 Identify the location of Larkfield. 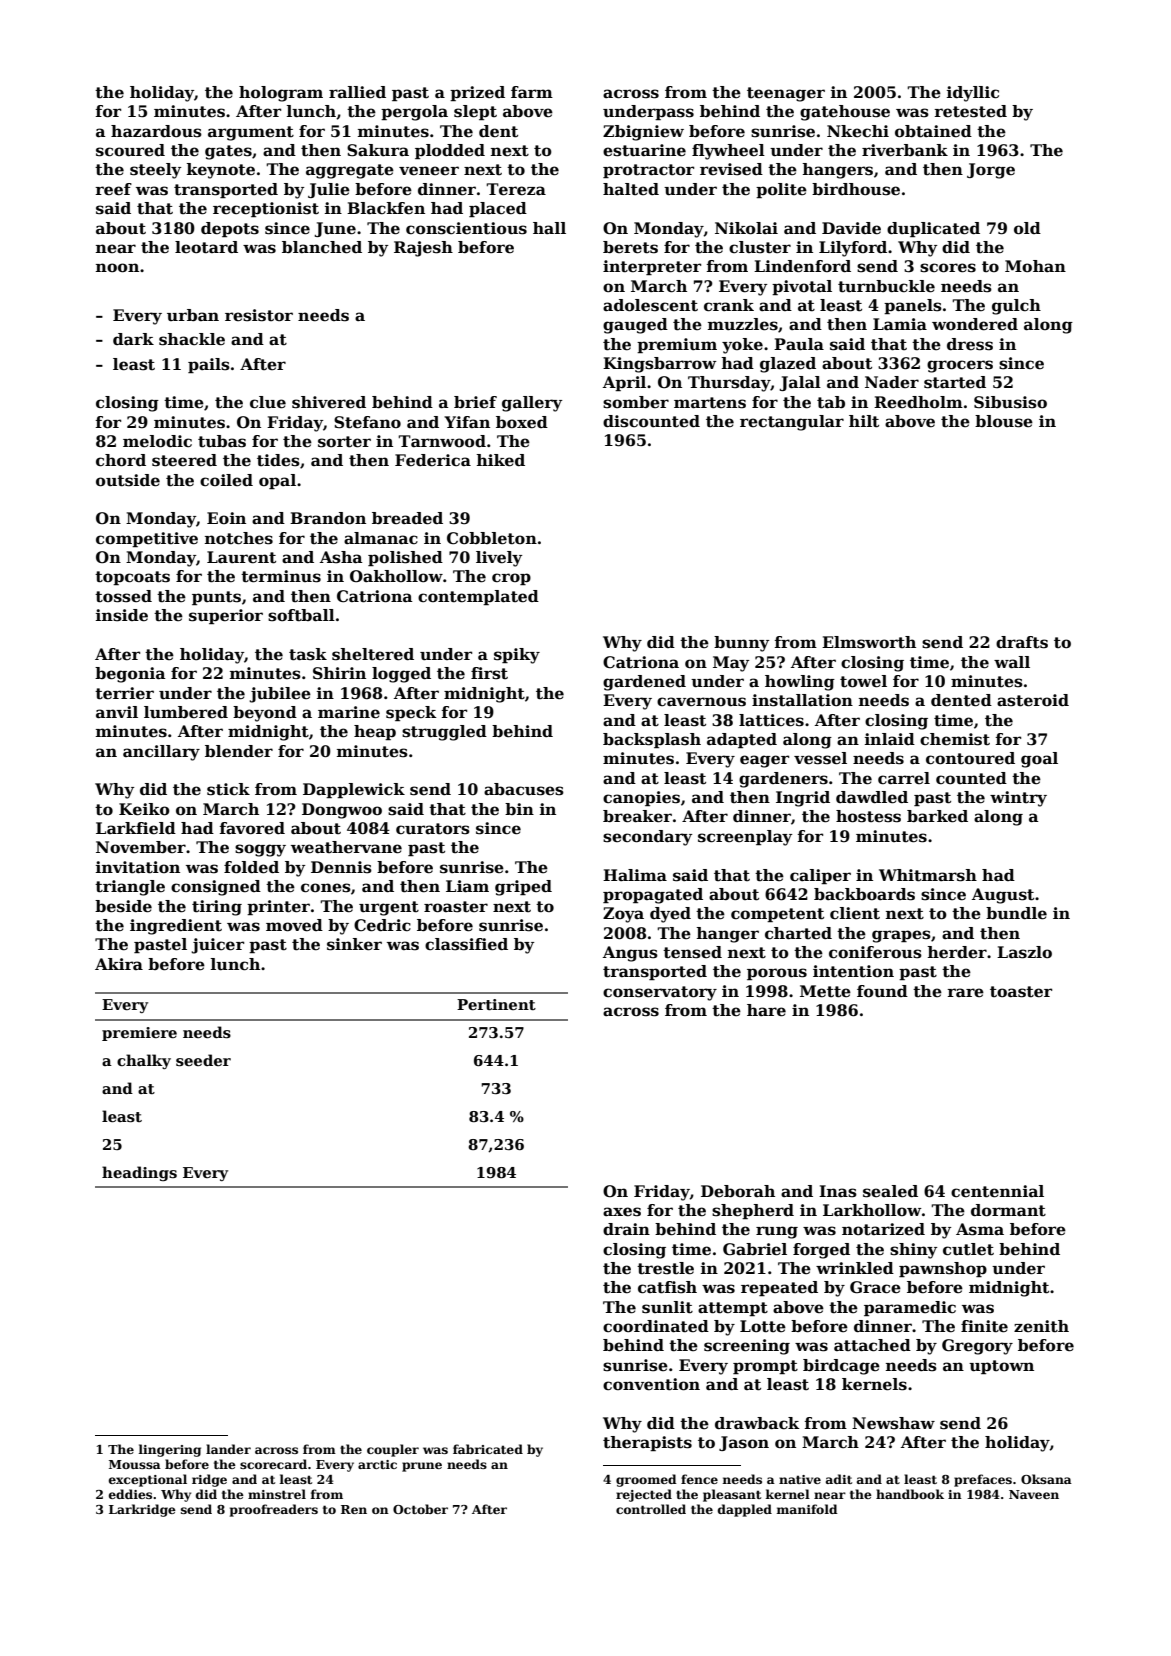
(136, 828).
